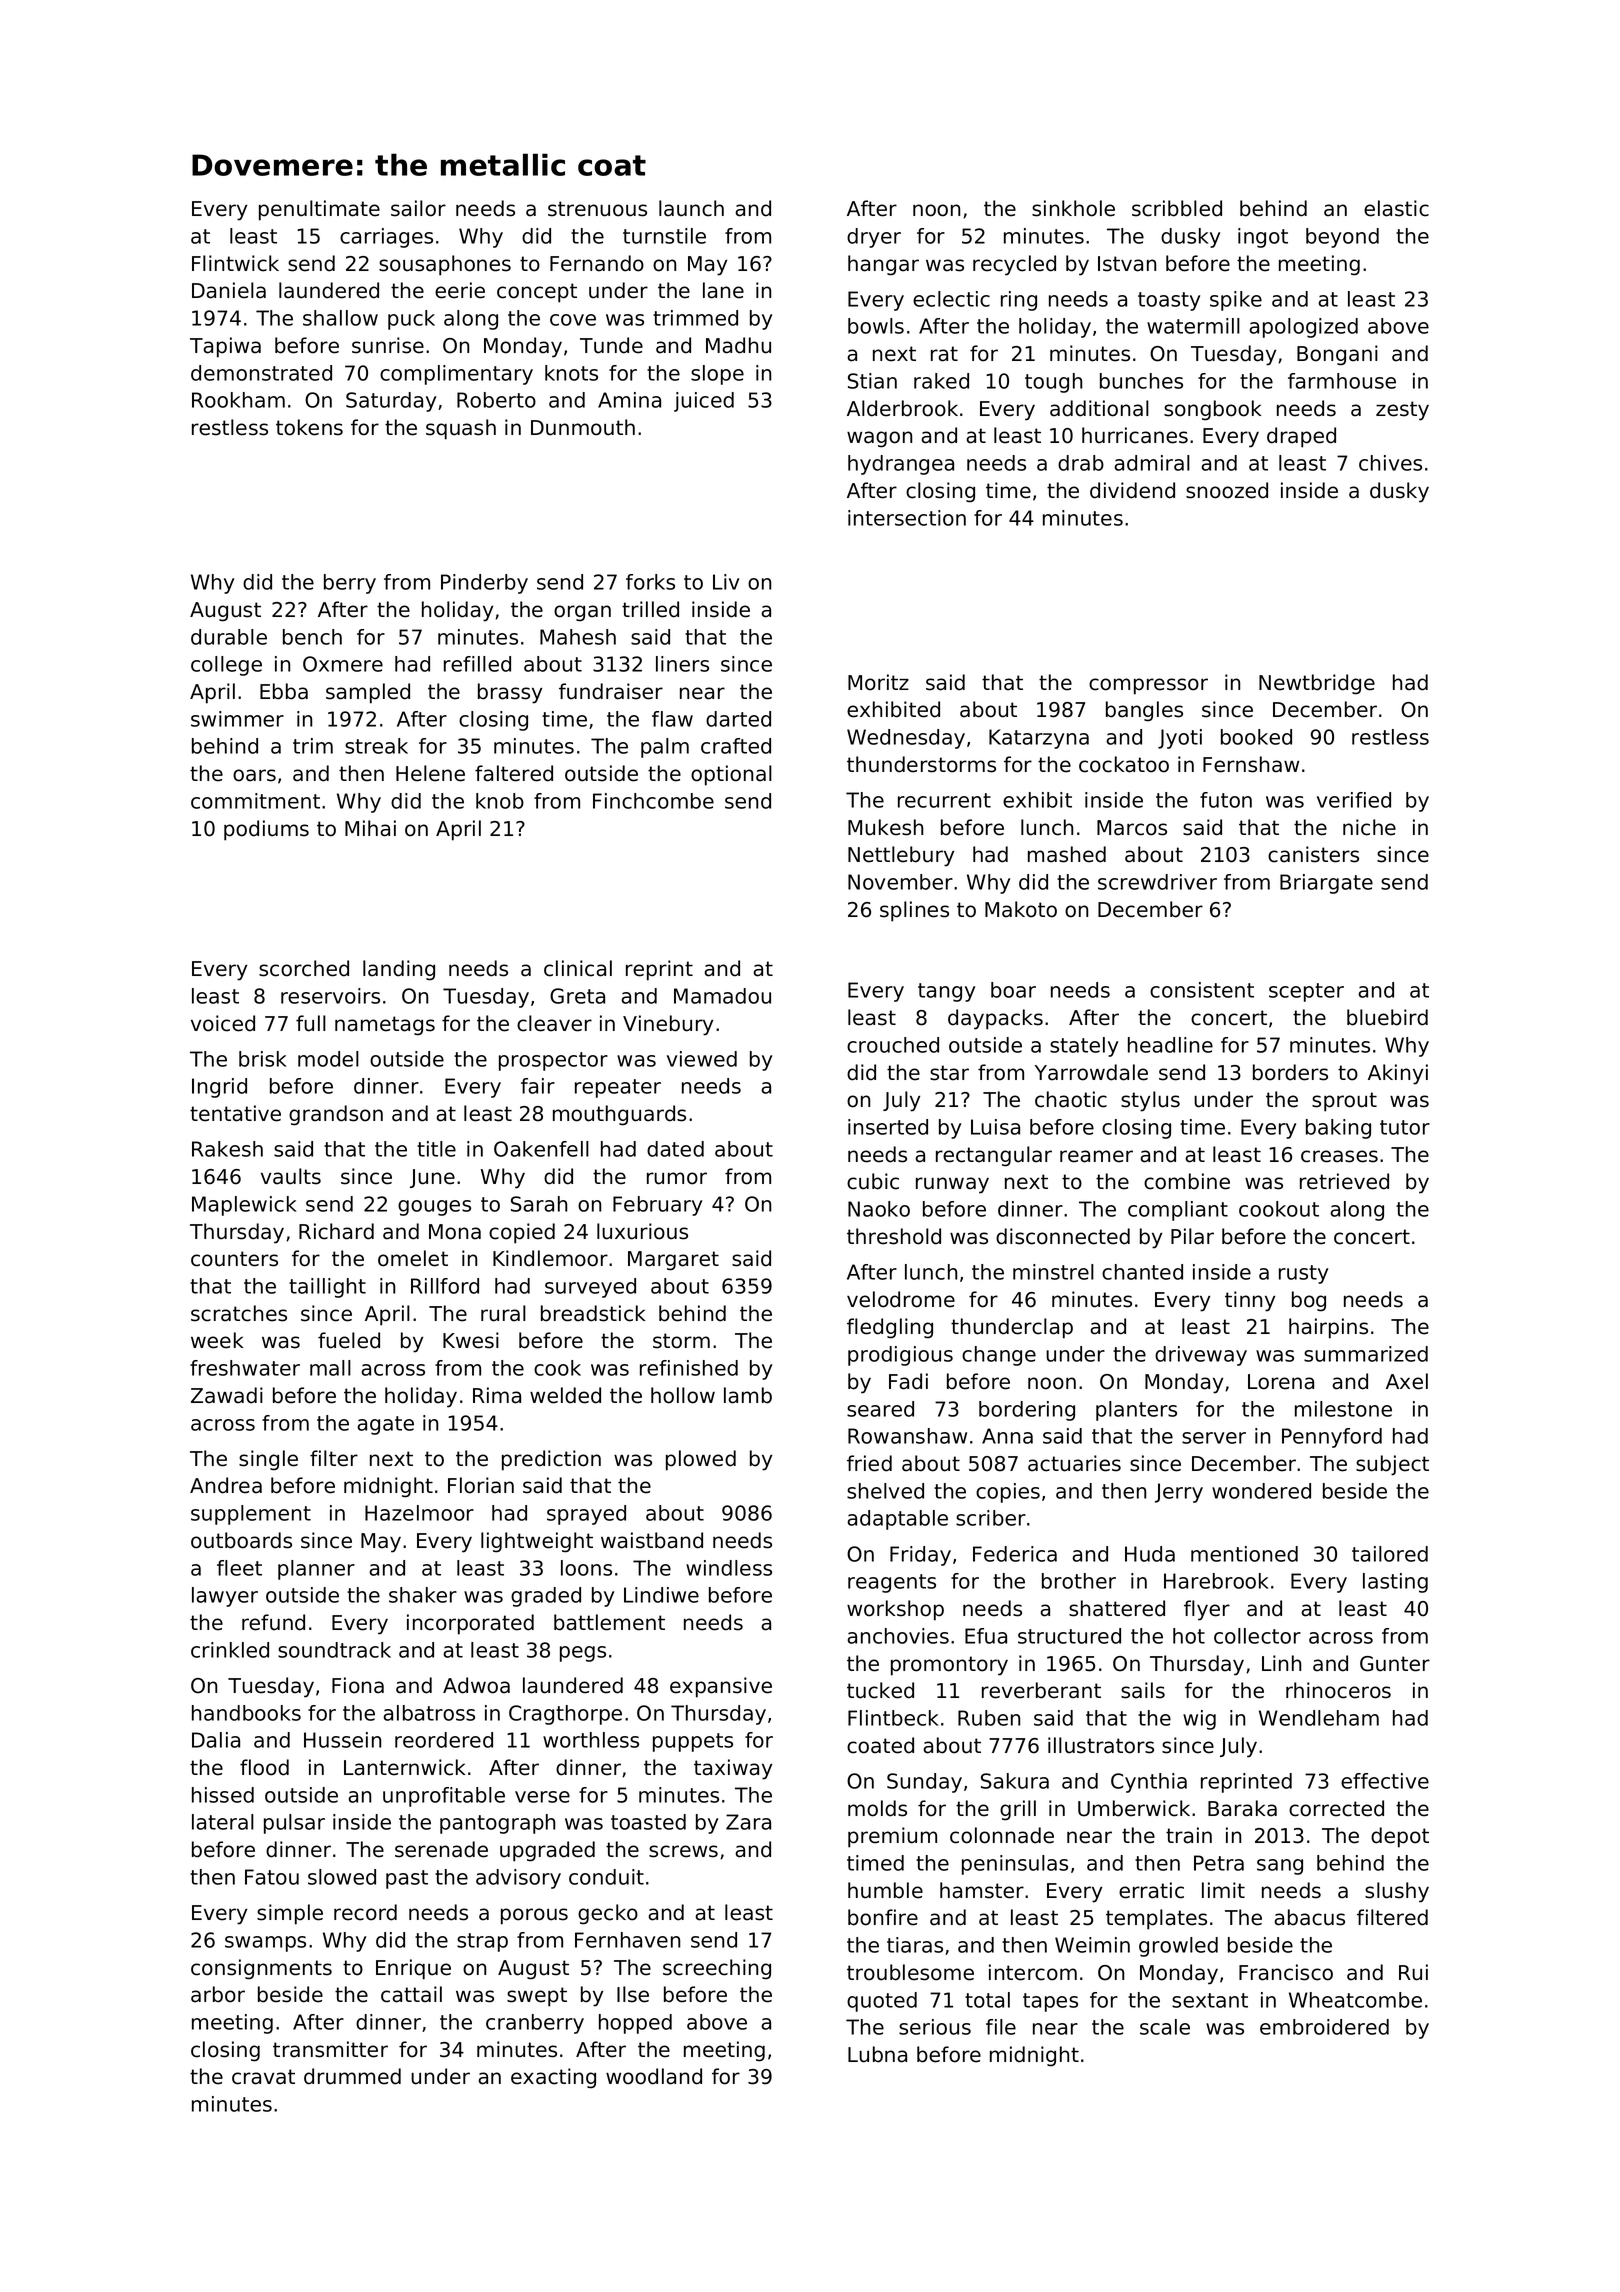 This screenshot has width=1620, height=2292. I want to click on vaults, so click(291, 1176).
